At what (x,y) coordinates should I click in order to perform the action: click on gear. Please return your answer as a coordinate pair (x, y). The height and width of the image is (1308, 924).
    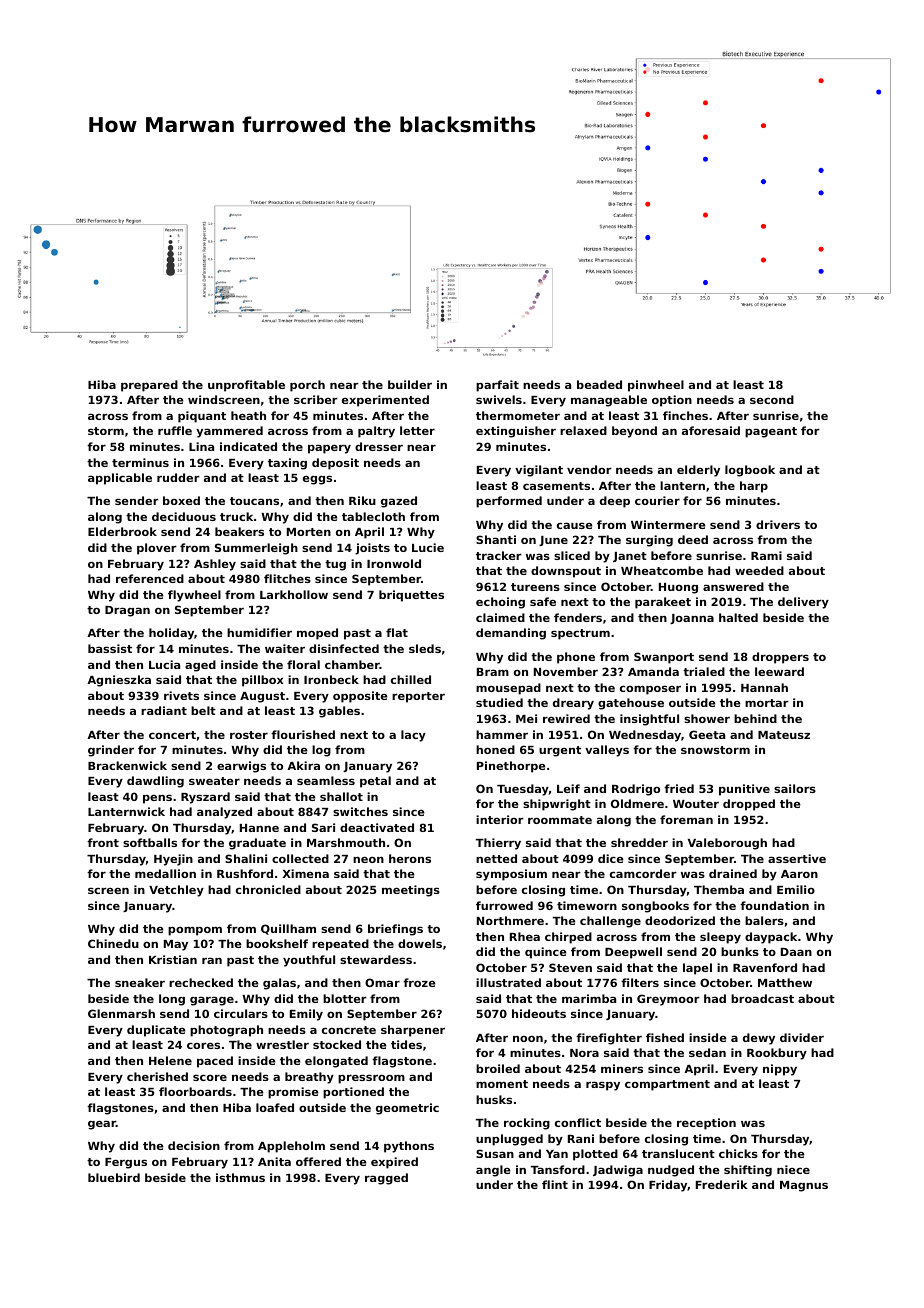
    Looking at the image, I should click on (102, 1125).
